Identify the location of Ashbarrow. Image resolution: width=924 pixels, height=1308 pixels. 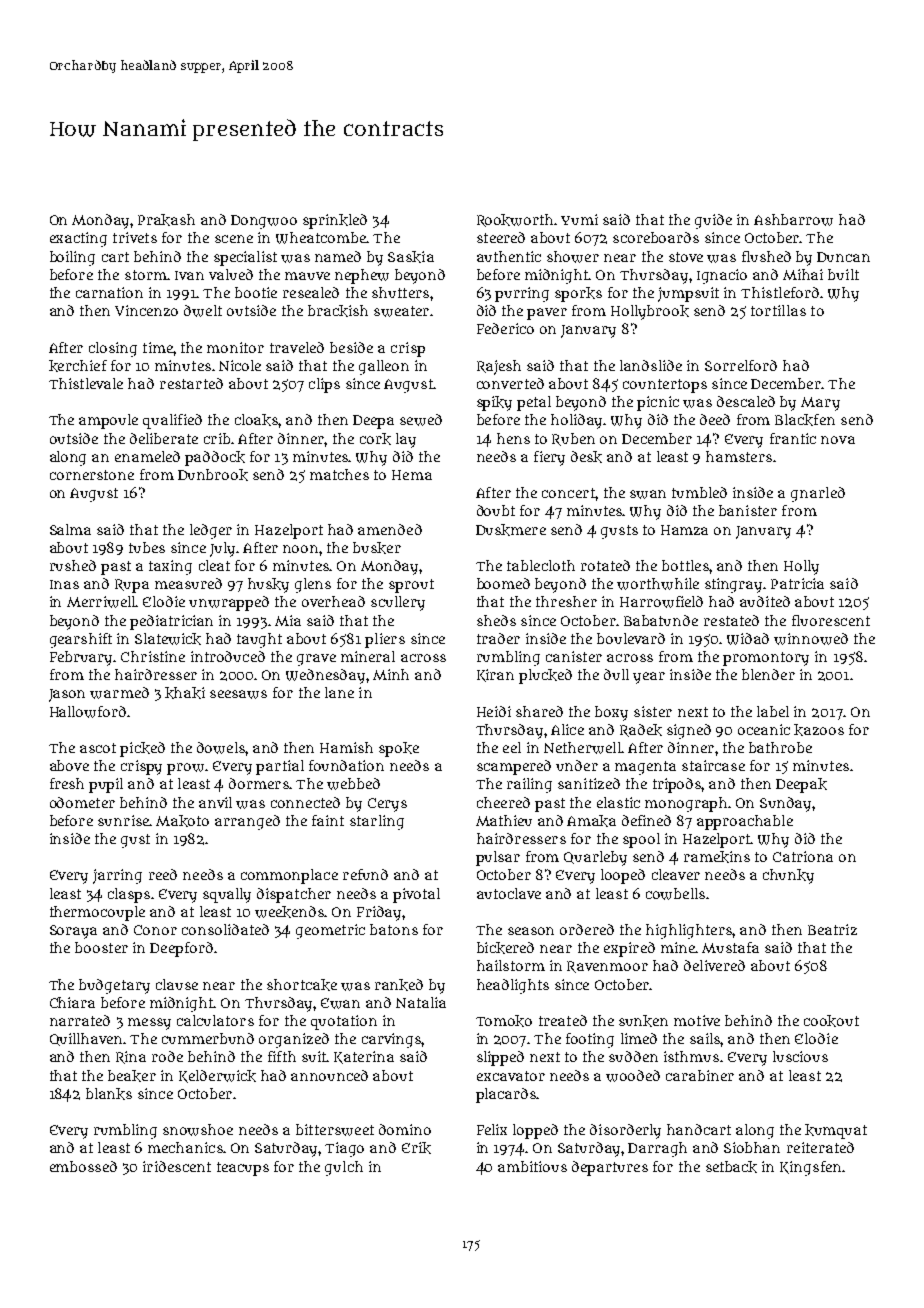
(793, 220).
